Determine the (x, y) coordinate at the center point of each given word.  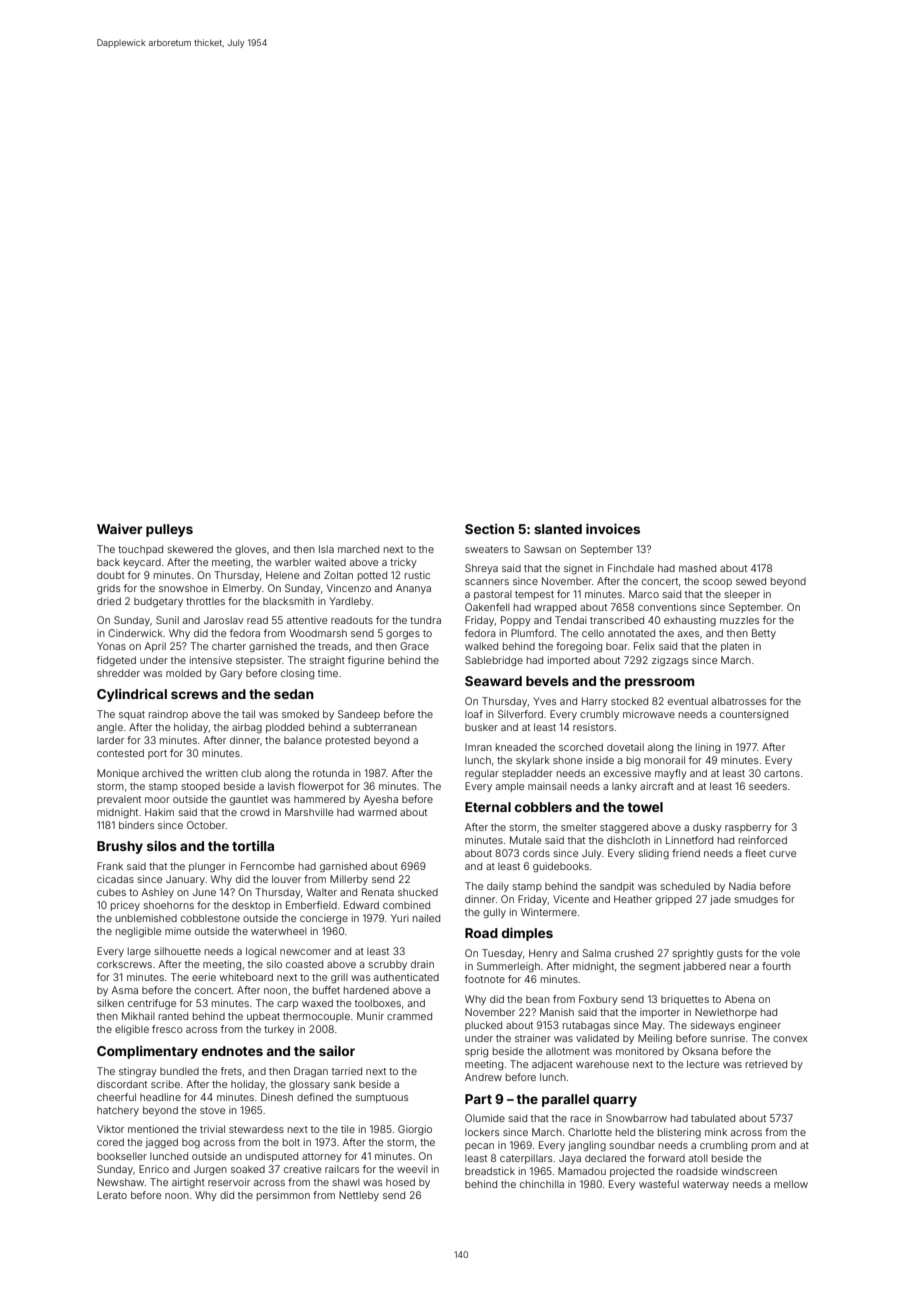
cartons (782, 773)
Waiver (120, 528)
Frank (110, 866)
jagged (161, 1143)
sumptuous (382, 1098)
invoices (613, 528)
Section (489, 529)
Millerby (349, 880)
